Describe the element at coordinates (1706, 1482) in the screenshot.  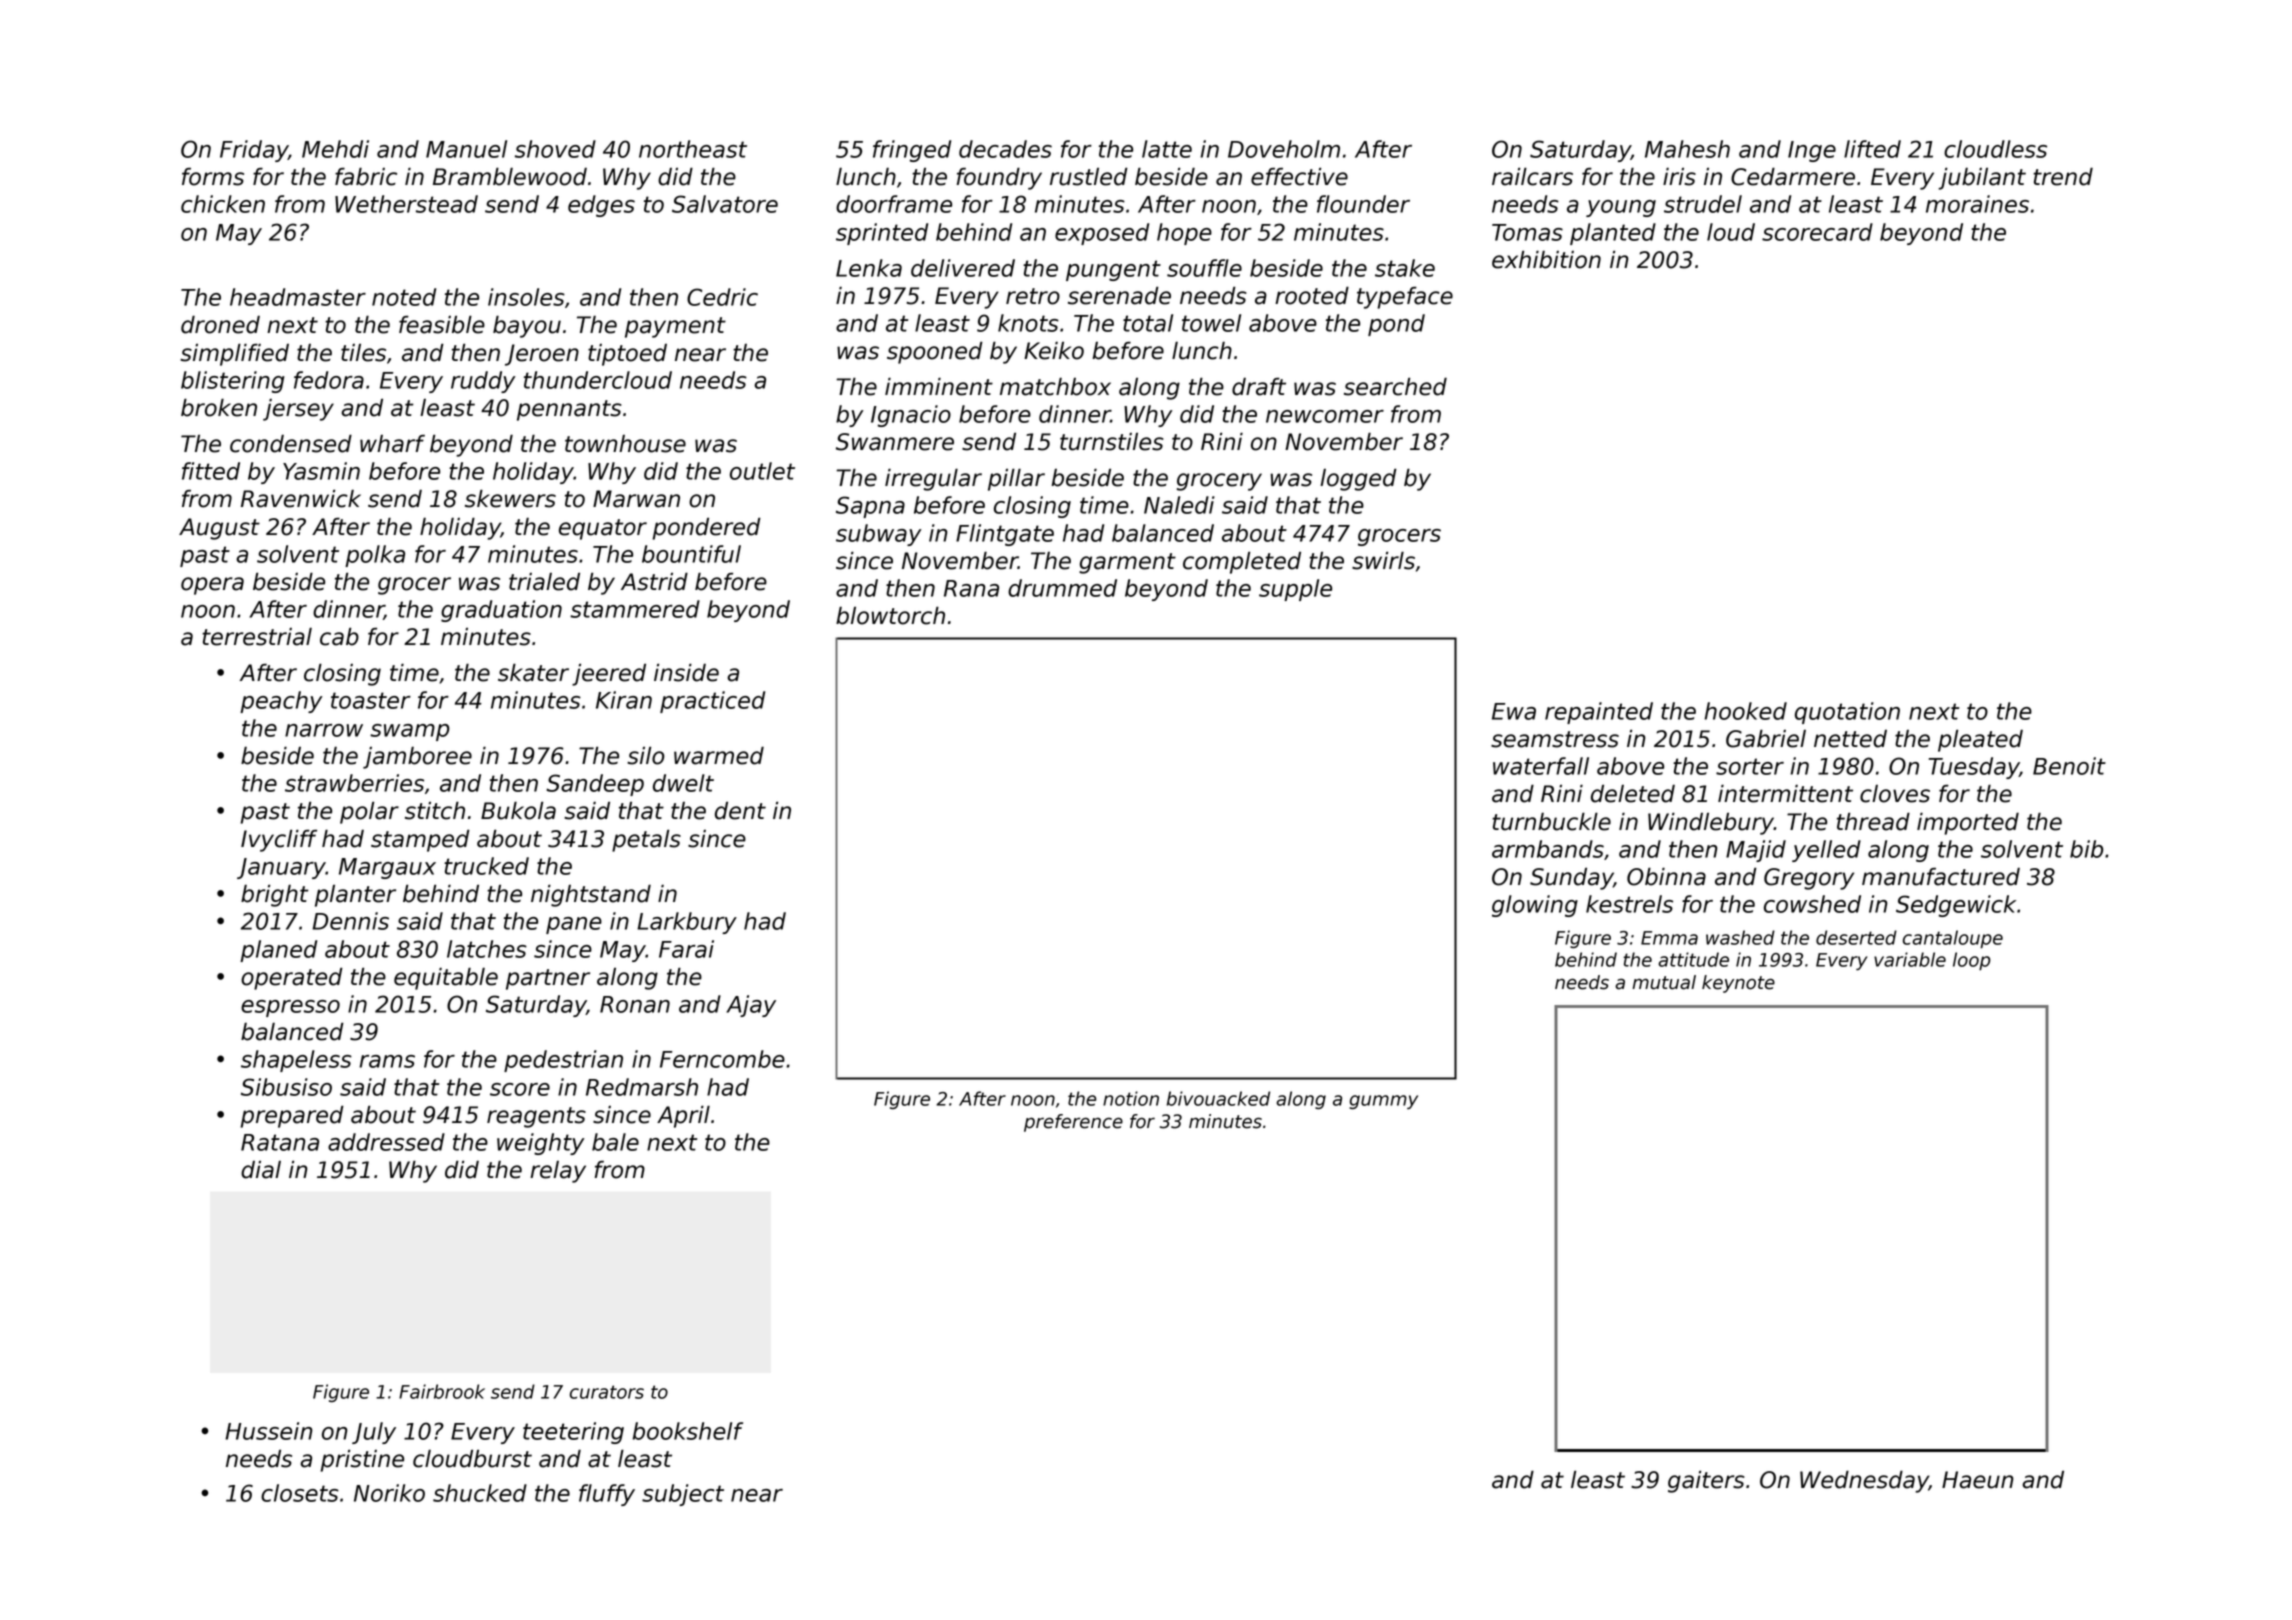
I see `gaiters` at that location.
